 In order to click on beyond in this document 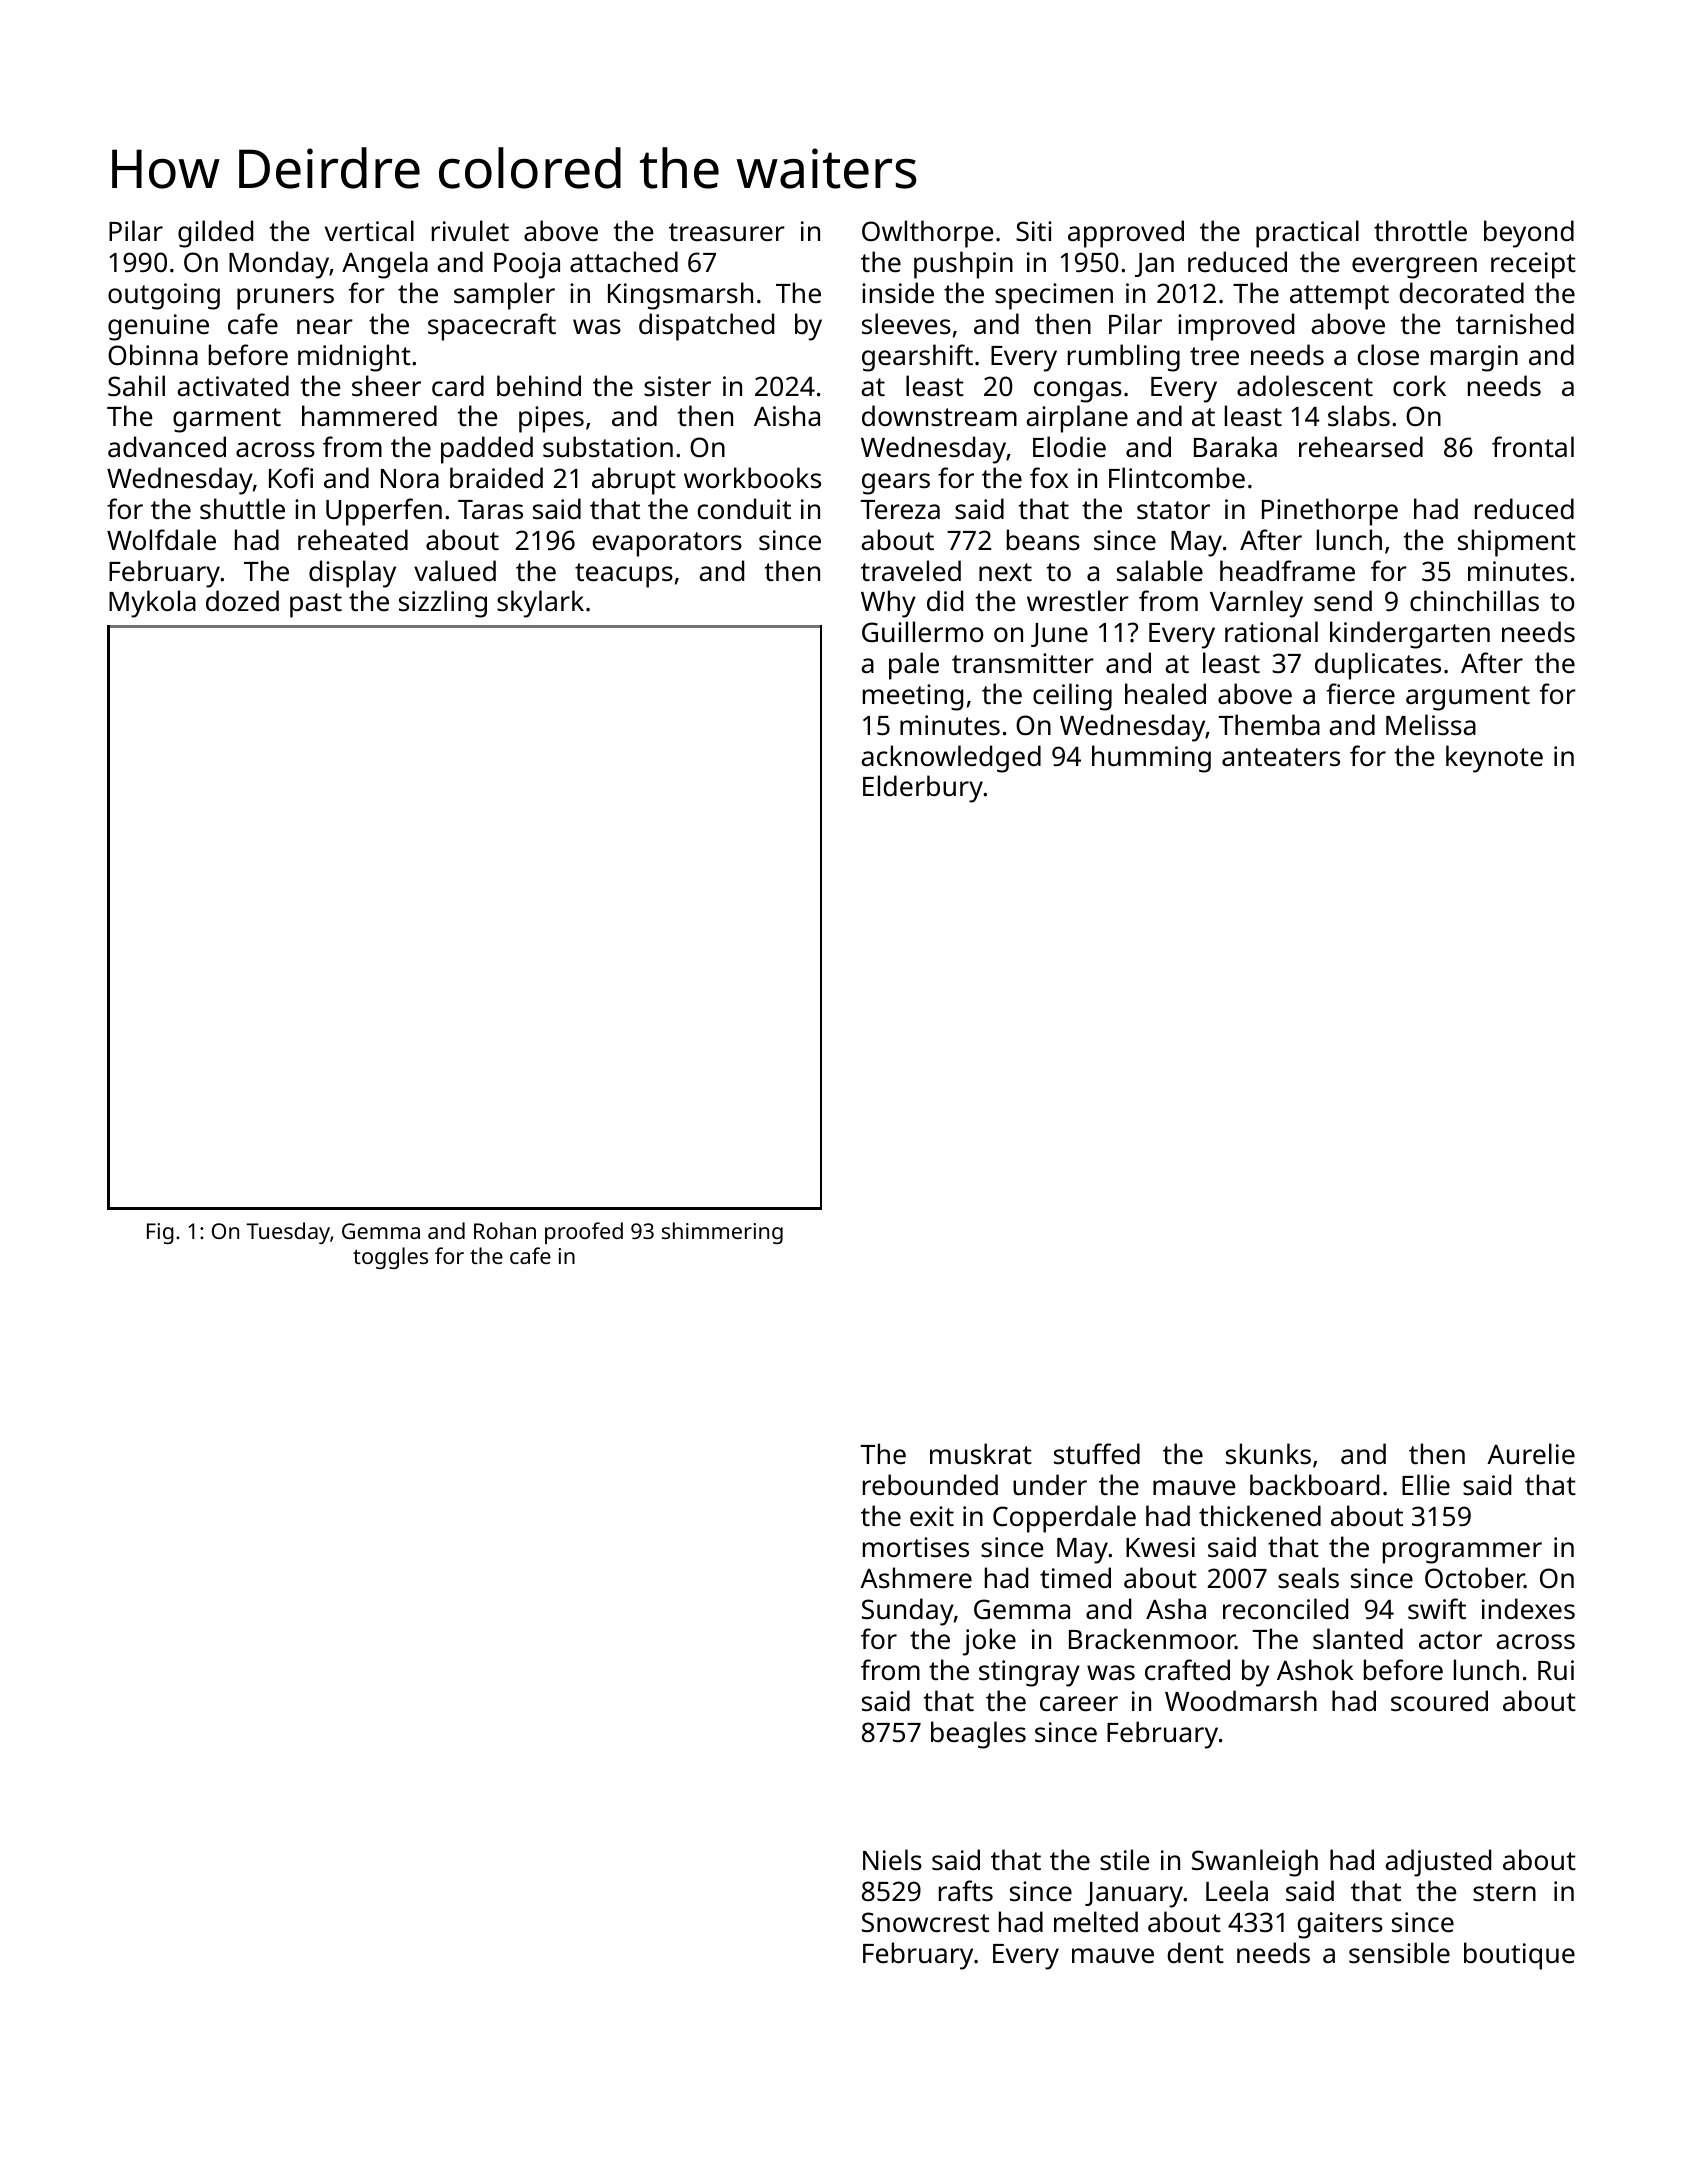, I will do `click(1529, 234)`.
